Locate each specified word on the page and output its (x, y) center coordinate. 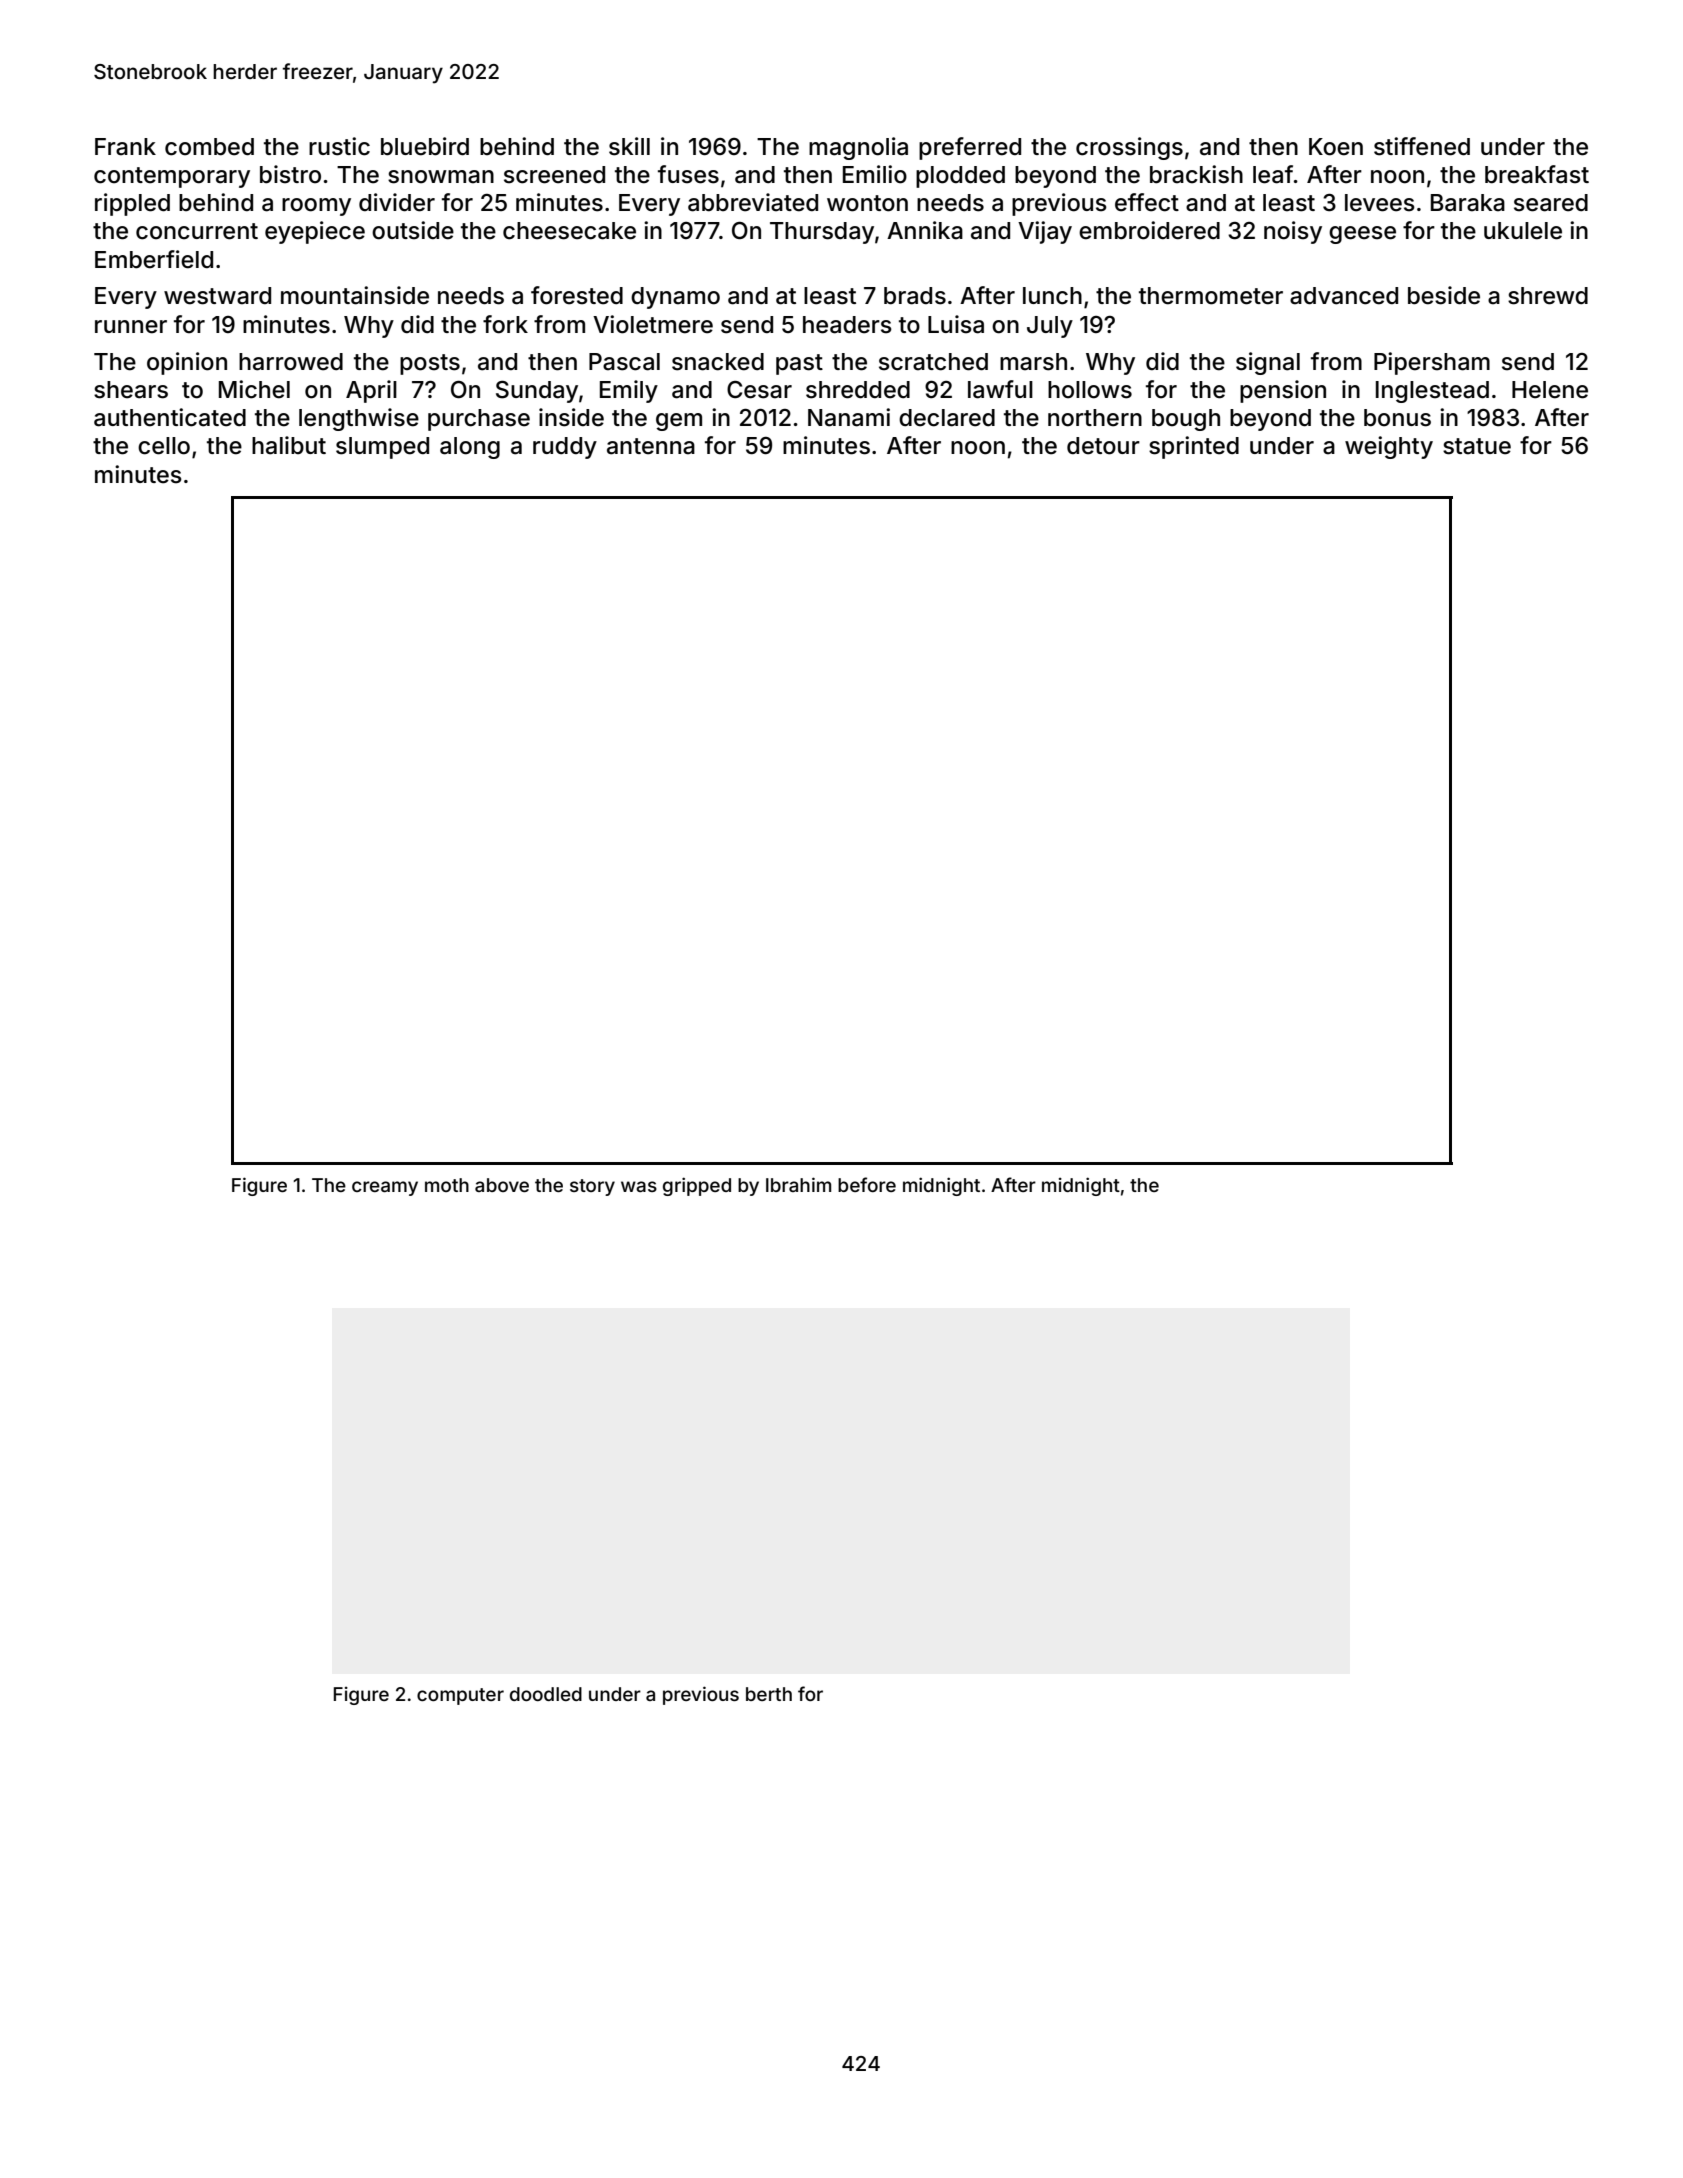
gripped (697, 1186)
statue (1477, 446)
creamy (385, 1188)
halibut (289, 445)
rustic (339, 146)
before (867, 1184)
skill (629, 146)
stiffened (1422, 146)
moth (447, 1185)
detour (1103, 446)
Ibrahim (798, 1184)
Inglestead (1432, 392)
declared (947, 418)
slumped (382, 448)
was (639, 1186)
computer (460, 1696)
